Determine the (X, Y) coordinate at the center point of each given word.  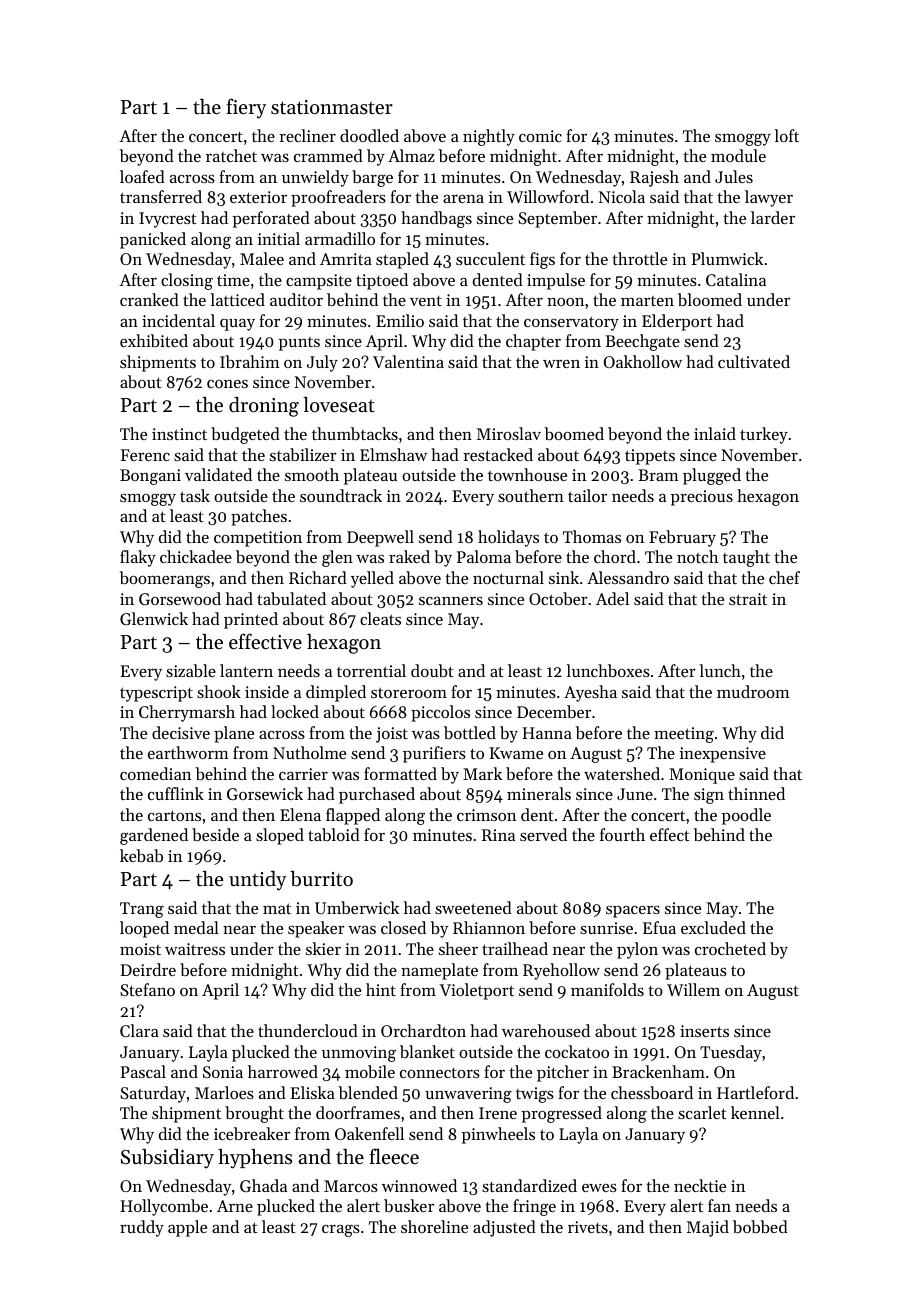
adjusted (504, 1228)
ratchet (231, 155)
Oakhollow (643, 361)
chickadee (196, 556)
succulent (490, 258)
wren (561, 364)
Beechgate (642, 342)
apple (187, 1228)
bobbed (760, 1226)
